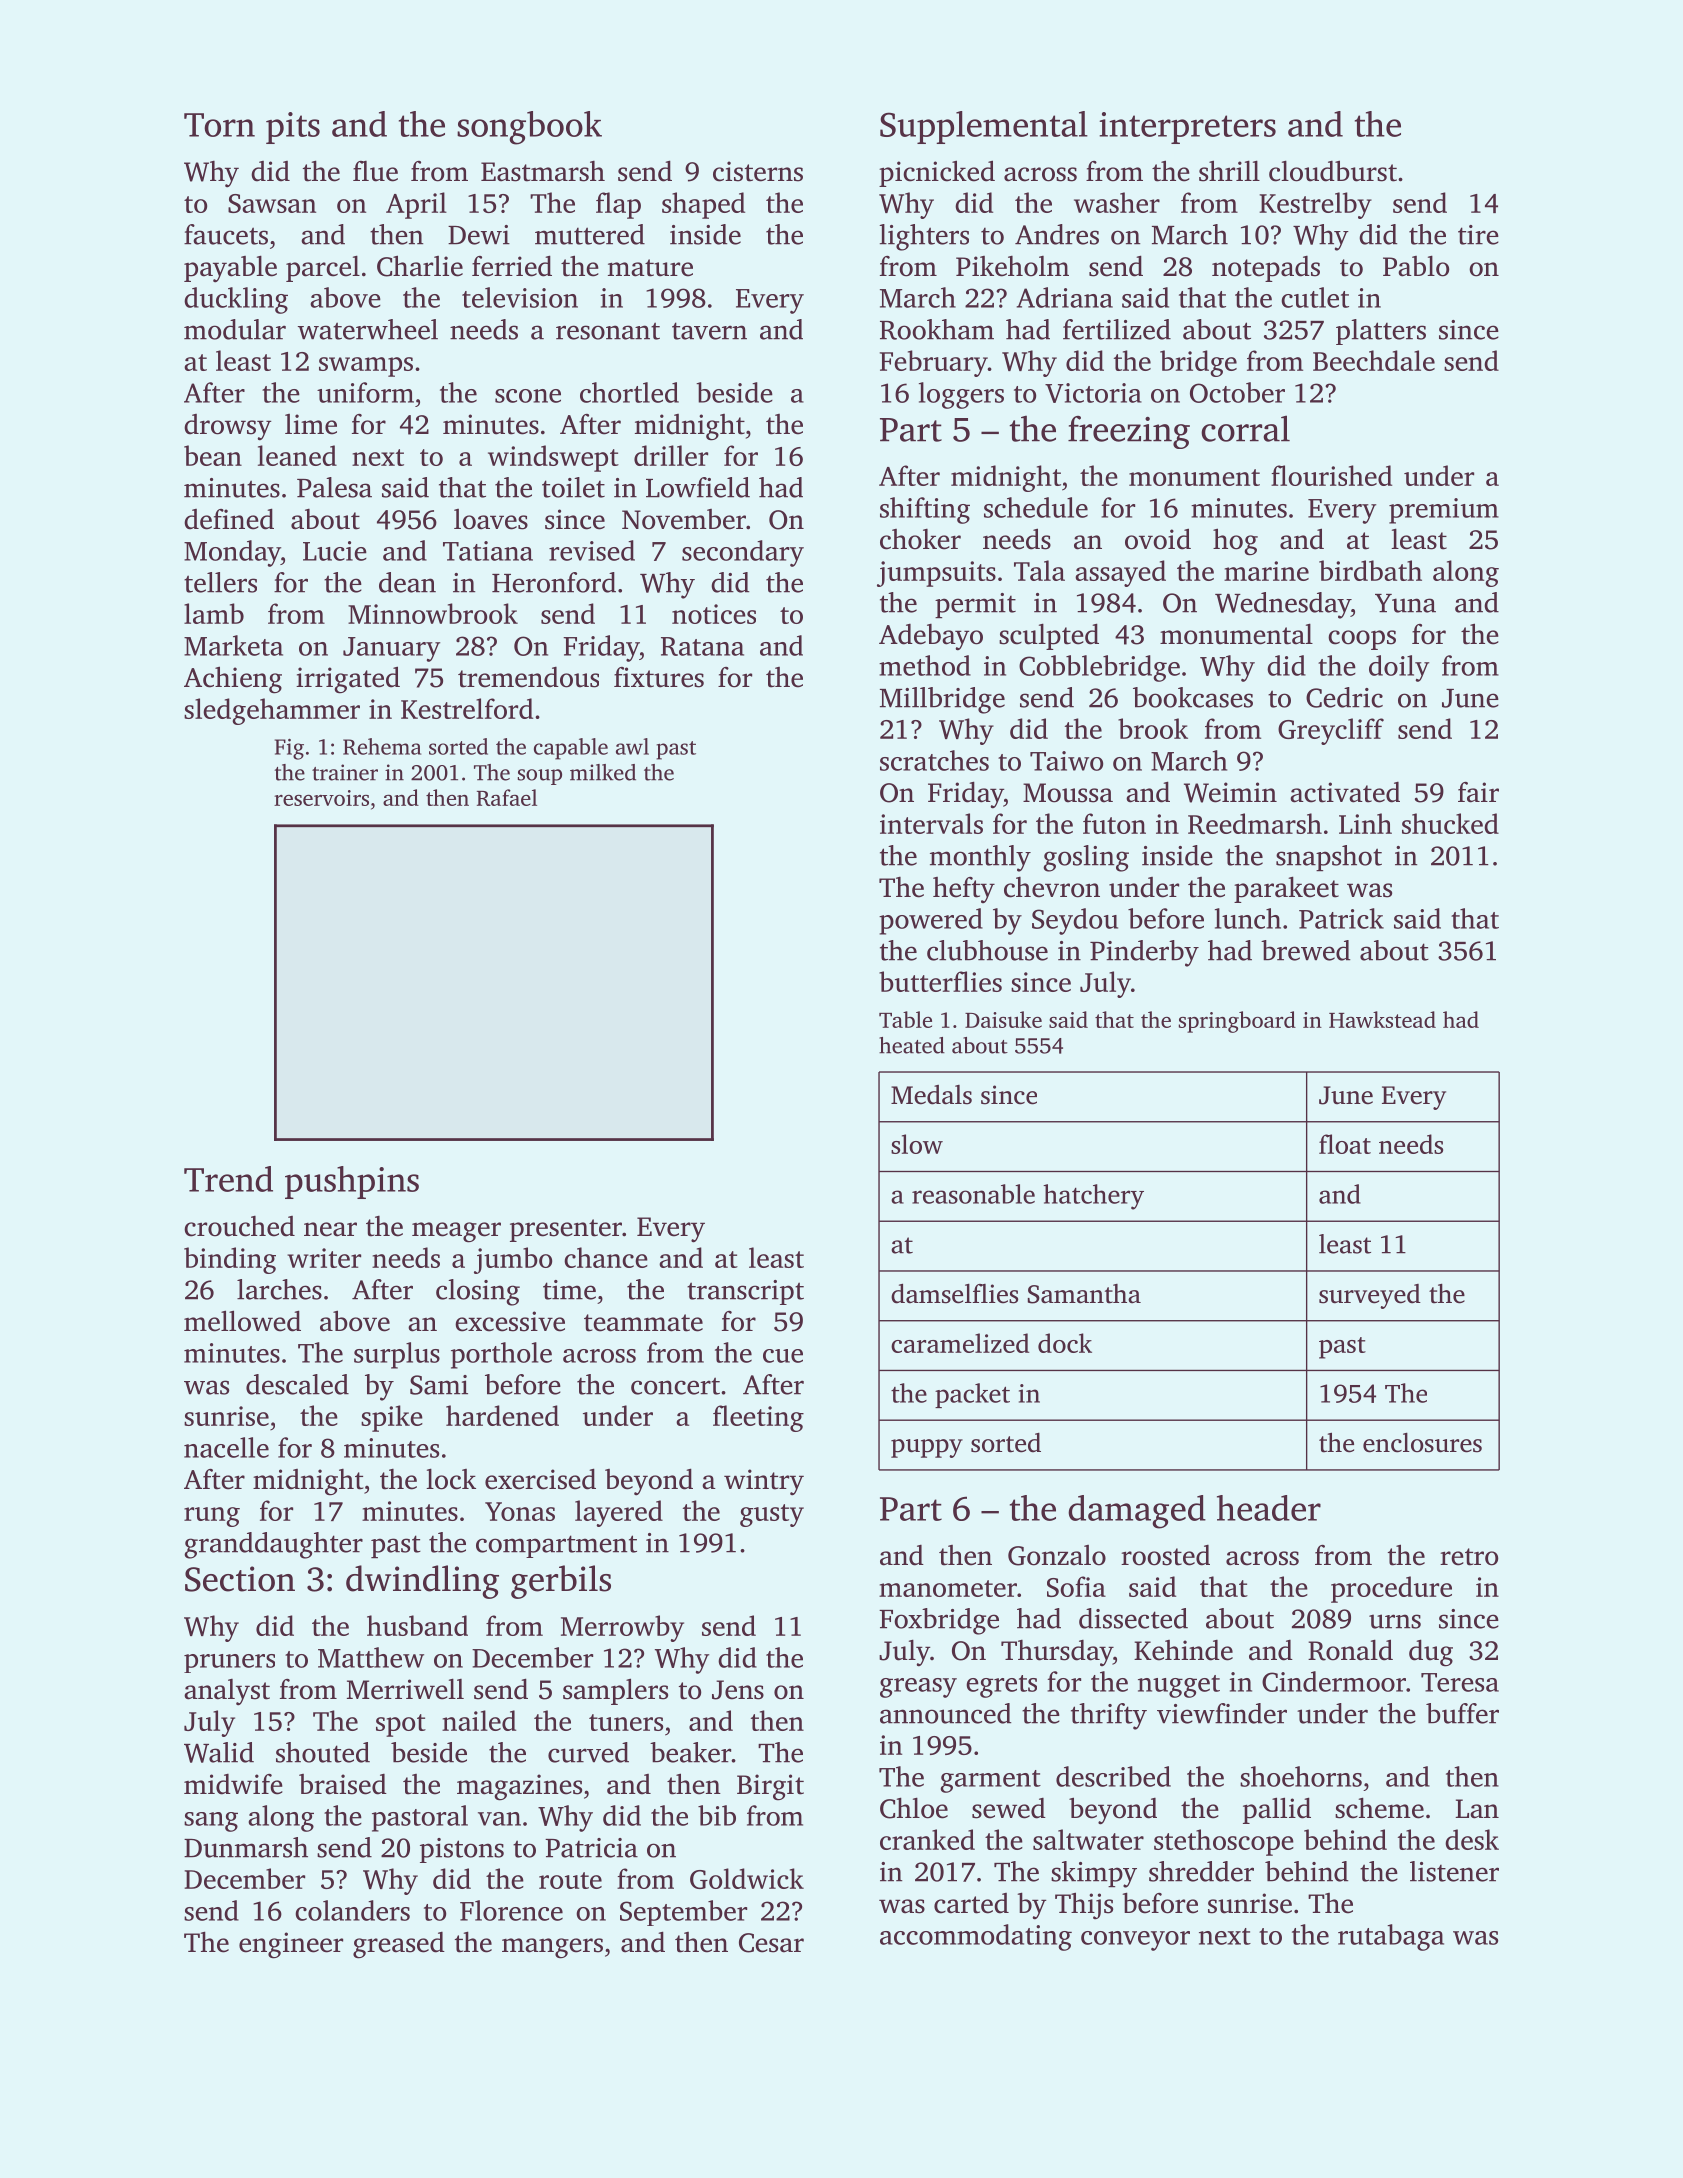 The width and height of the page is (1683, 2178). Describe the element at coordinates (964, 890) in the page. I see `hefty` at that location.
